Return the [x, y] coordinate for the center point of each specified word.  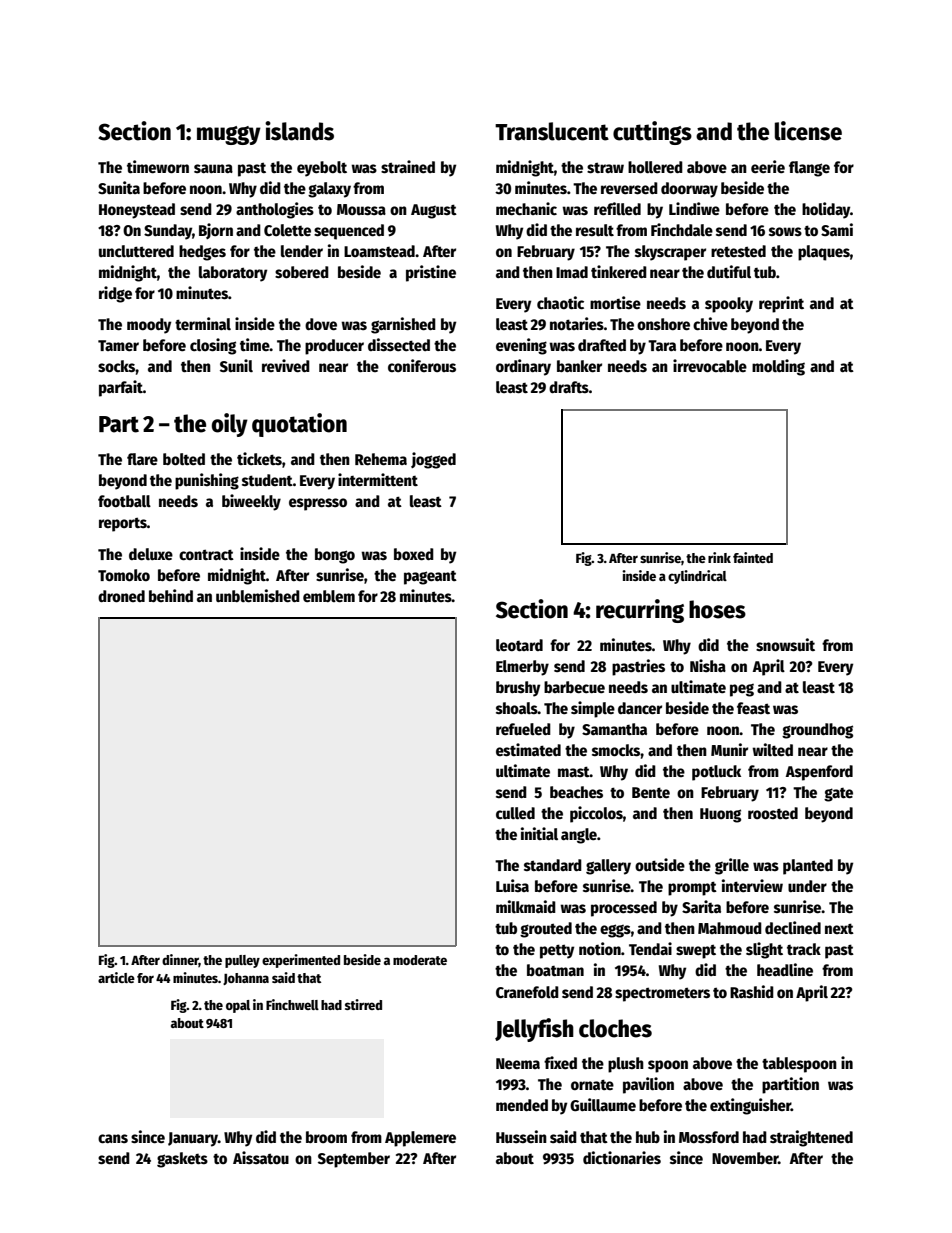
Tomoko [124, 575]
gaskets [182, 1160]
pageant [430, 577]
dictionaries [622, 1158]
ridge [115, 294]
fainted [753, 557]
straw [605, 168]
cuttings [652, 133]
